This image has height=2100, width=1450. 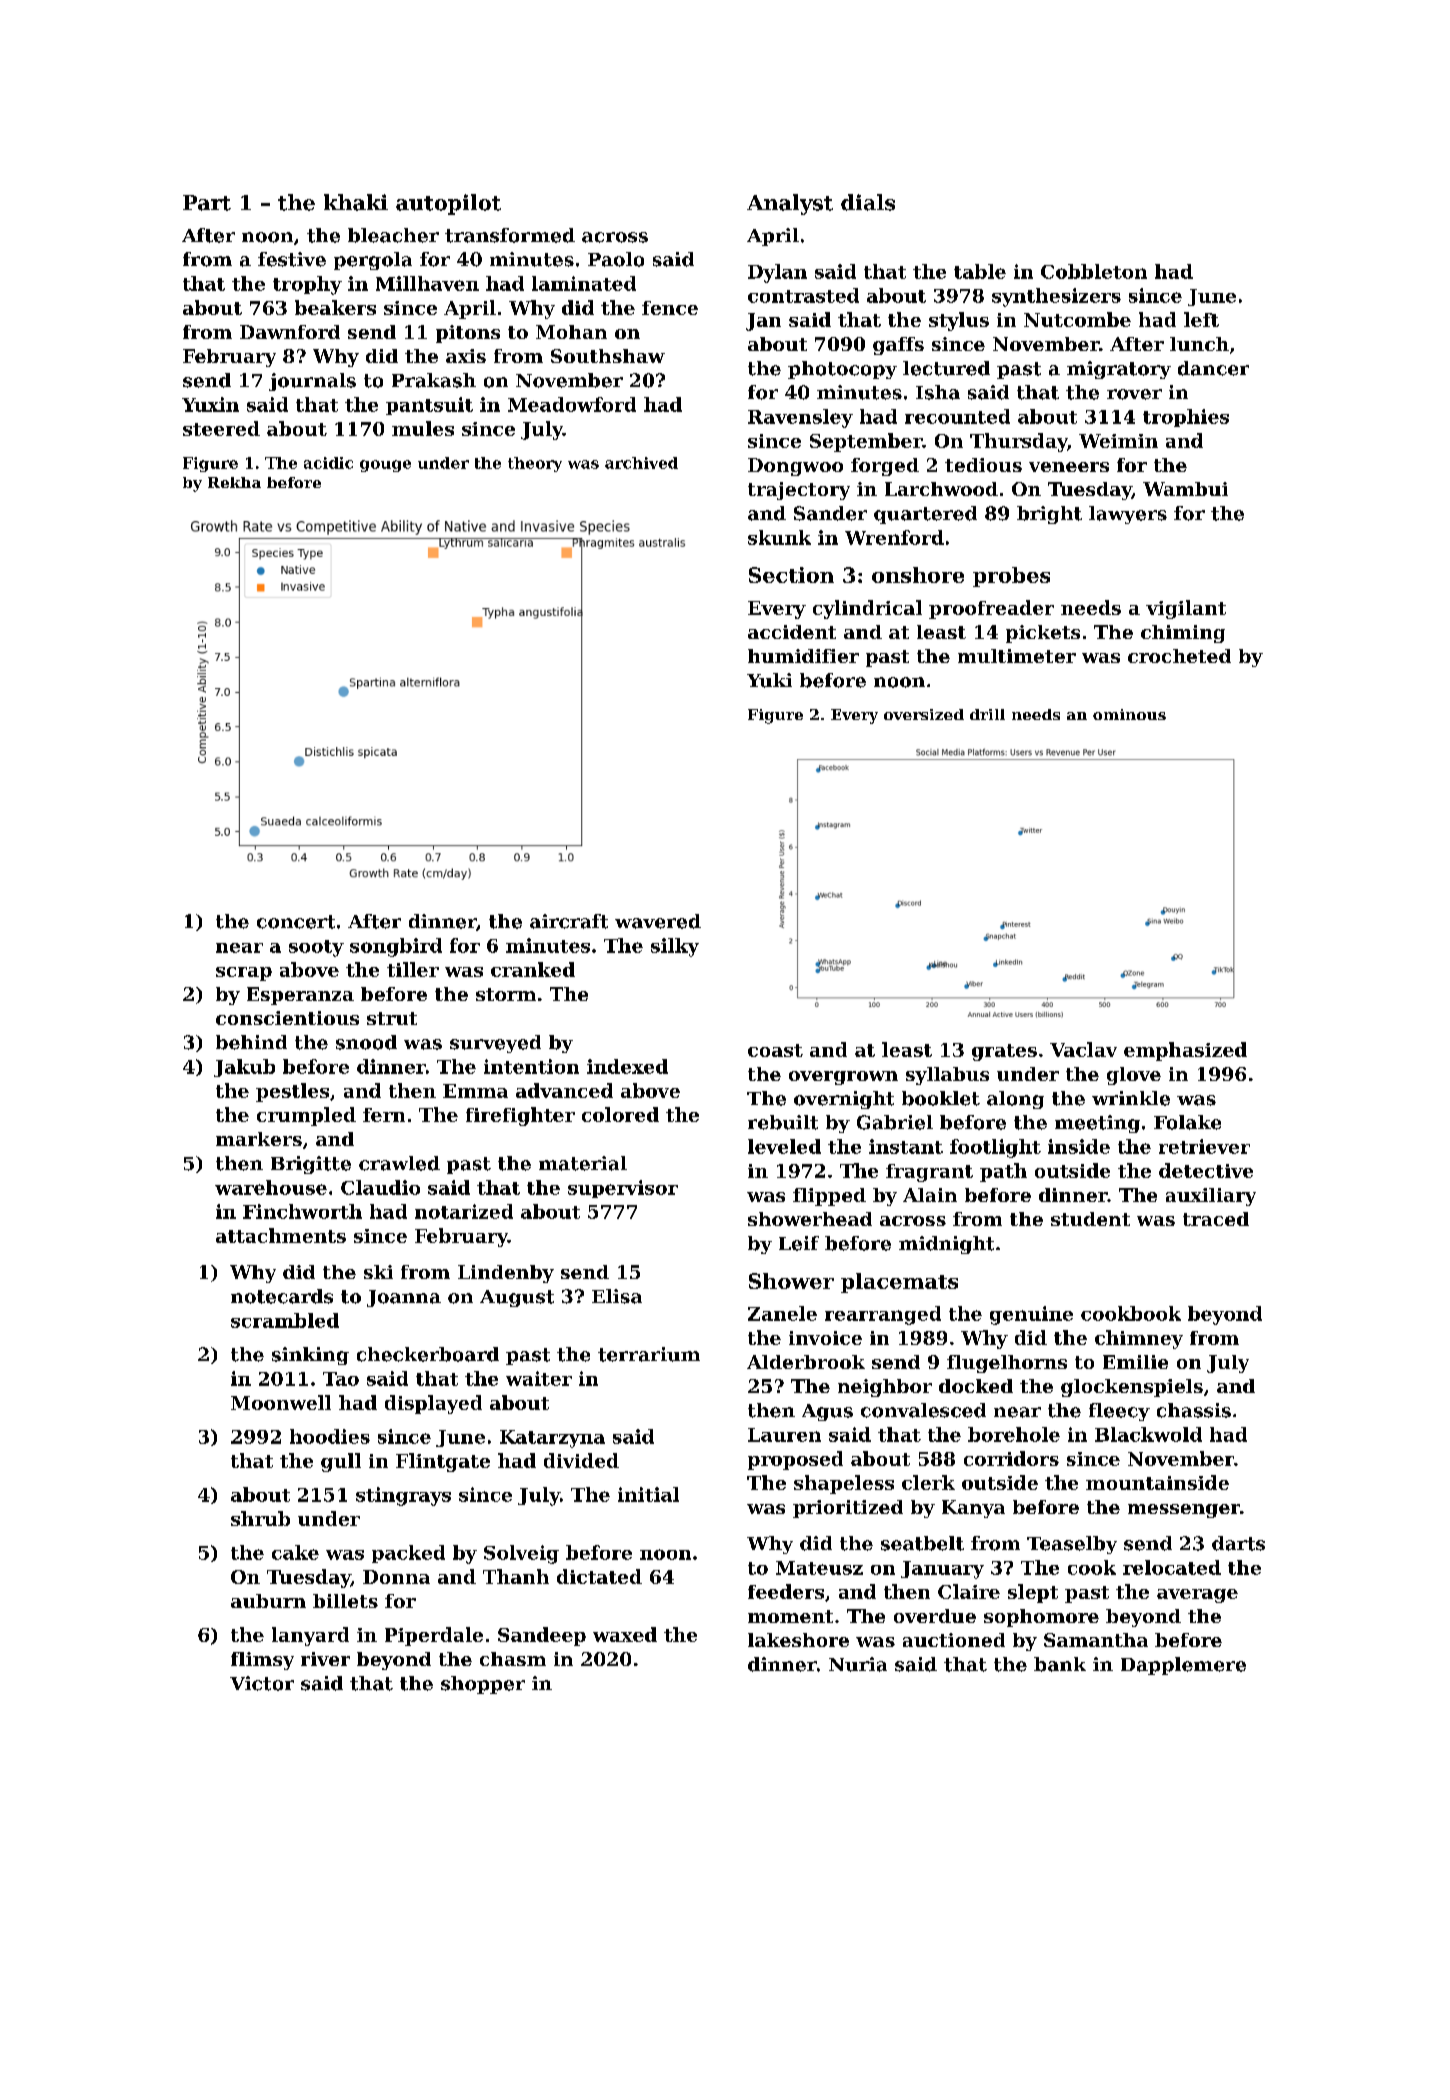 I want to click on autopilot, so click(x=448, y=204).
